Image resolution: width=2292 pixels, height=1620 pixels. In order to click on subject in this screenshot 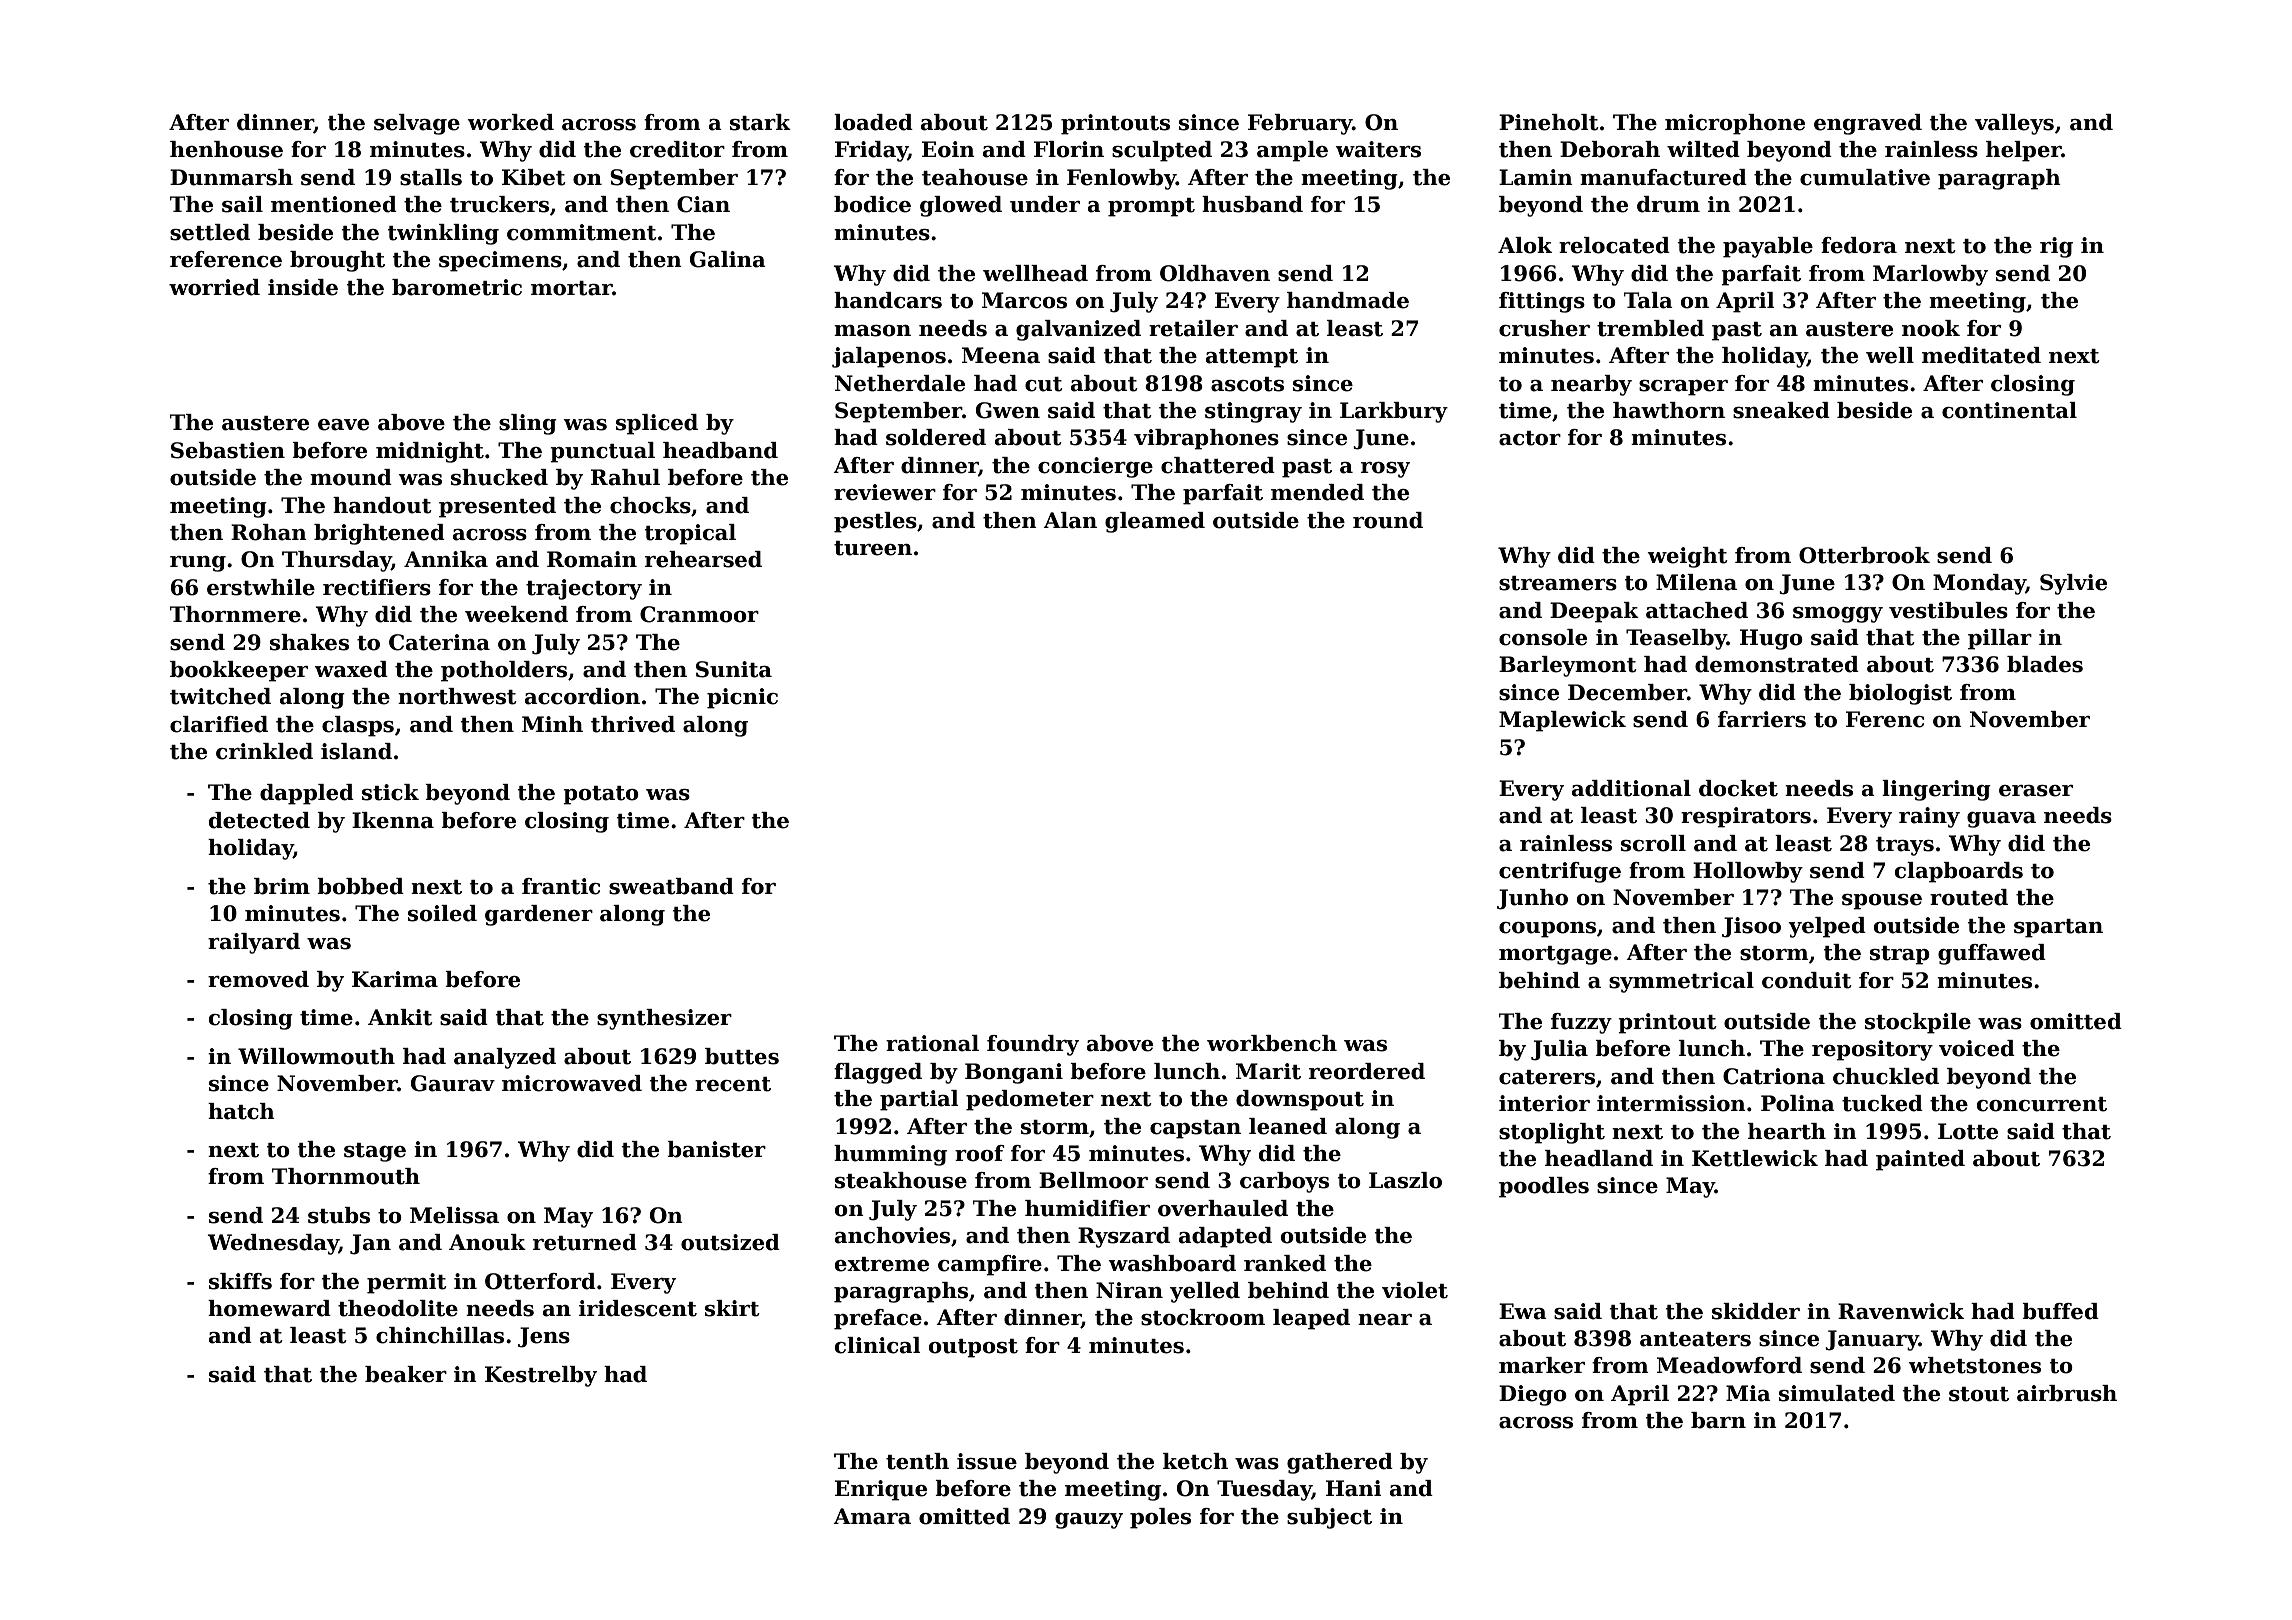, I will do `click(1329, 1518)`.
